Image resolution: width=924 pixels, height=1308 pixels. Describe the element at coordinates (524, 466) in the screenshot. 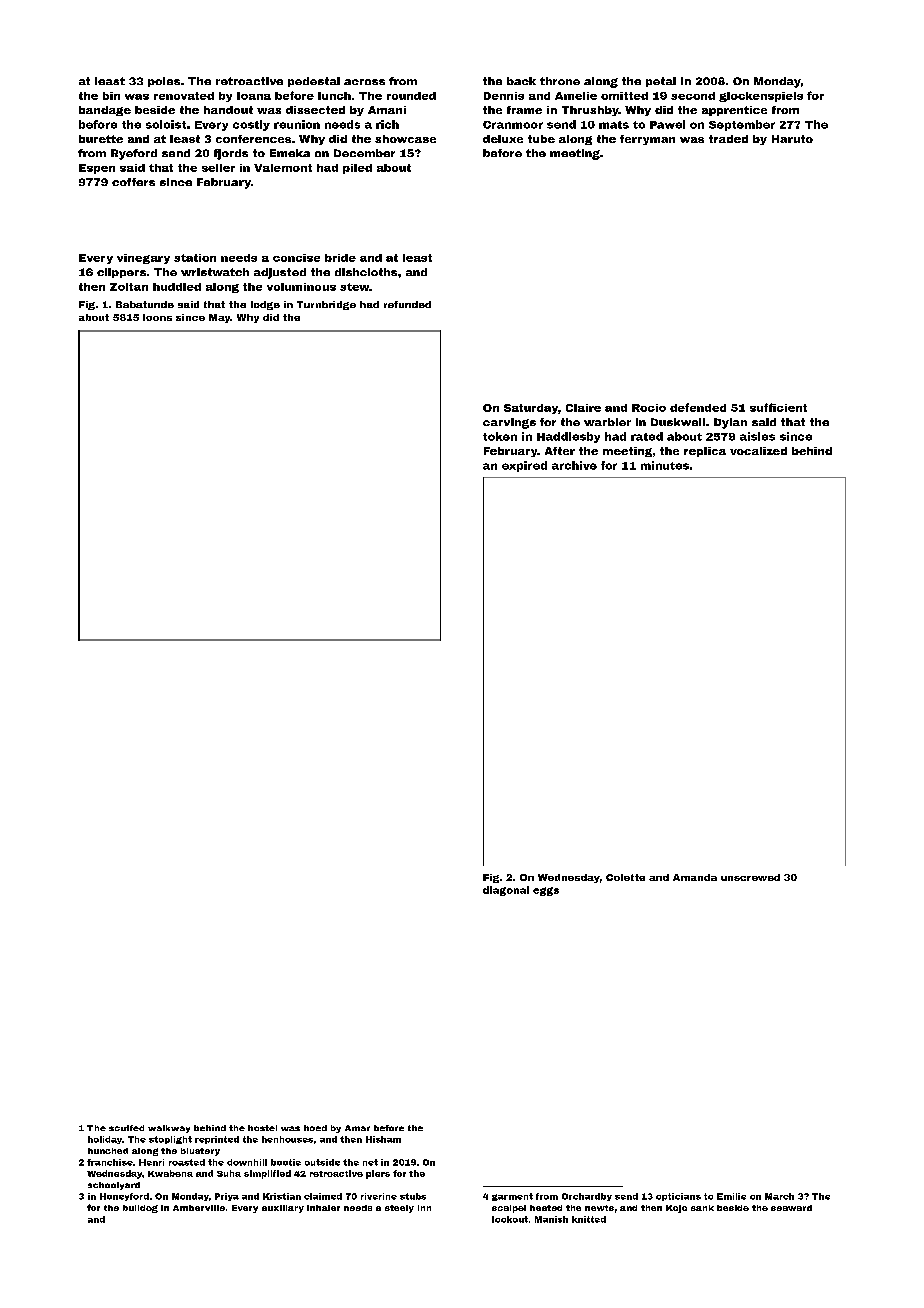

I see `expired` at that location.
